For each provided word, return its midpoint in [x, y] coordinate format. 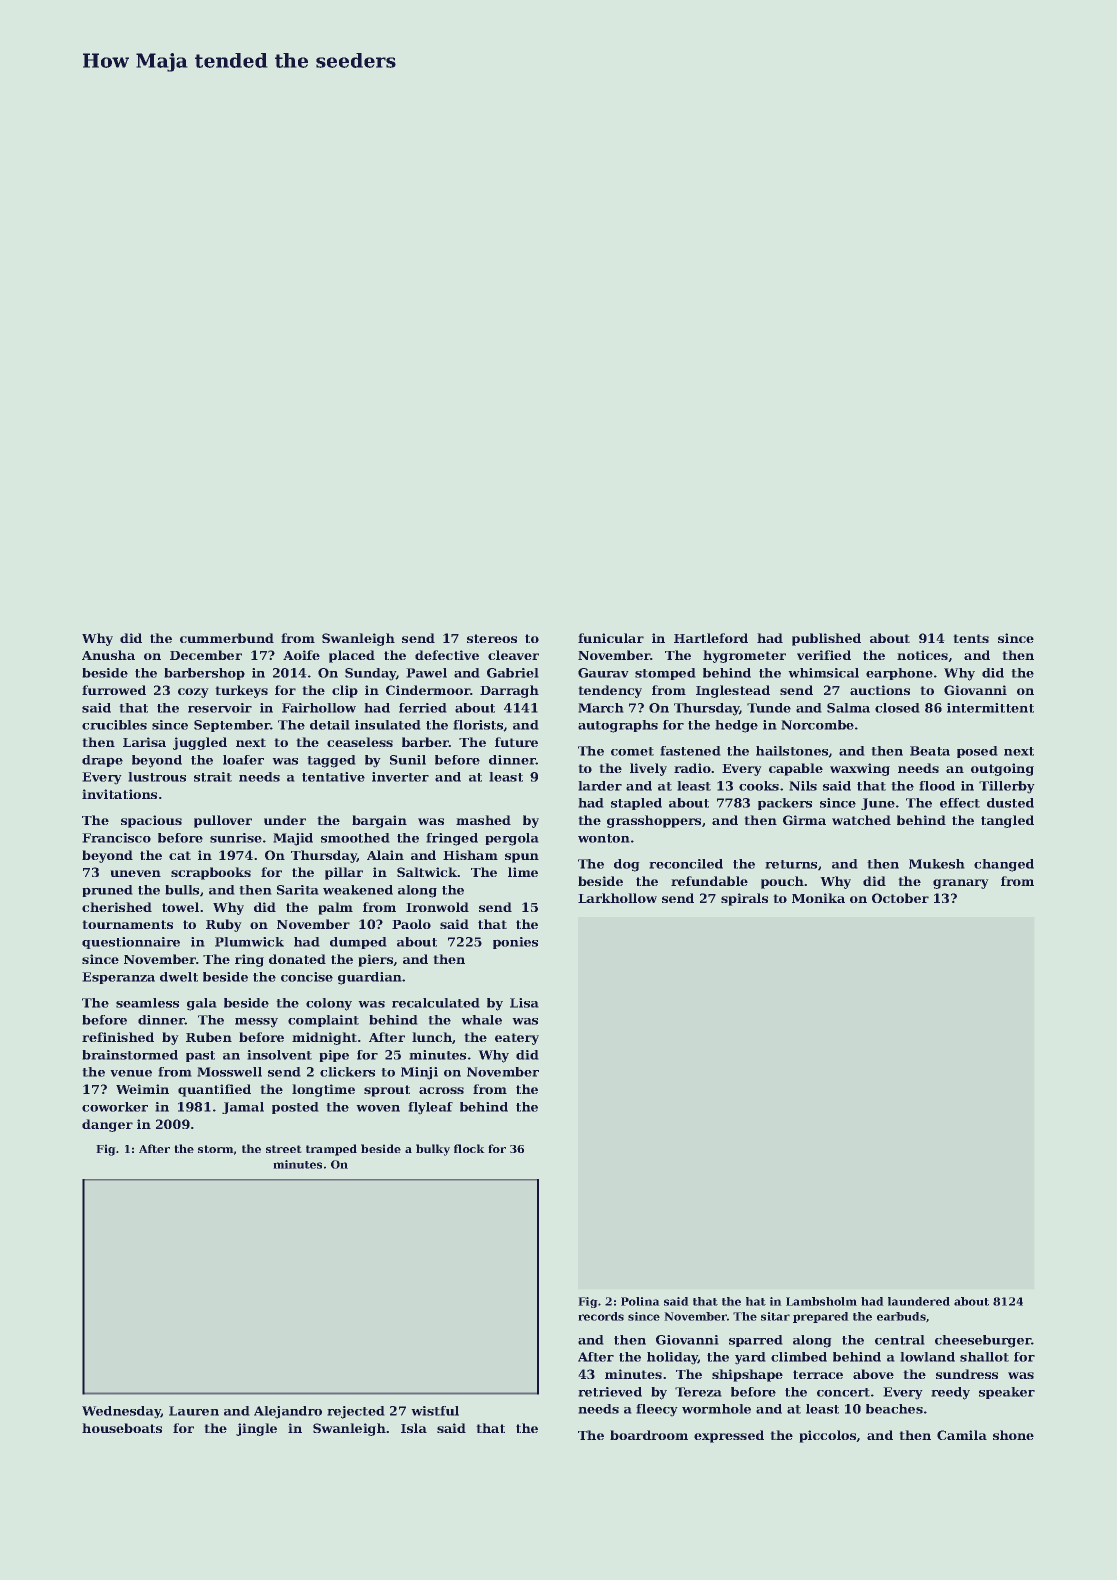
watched [861, 820]
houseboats [122, 1428]
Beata [930, 751]
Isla [414, 1428]
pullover [223, 821]
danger [107, 1125]
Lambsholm [821, 1301]
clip [345, 691]
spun [522, 858]
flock [469, 1148]
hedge [737, 726]
